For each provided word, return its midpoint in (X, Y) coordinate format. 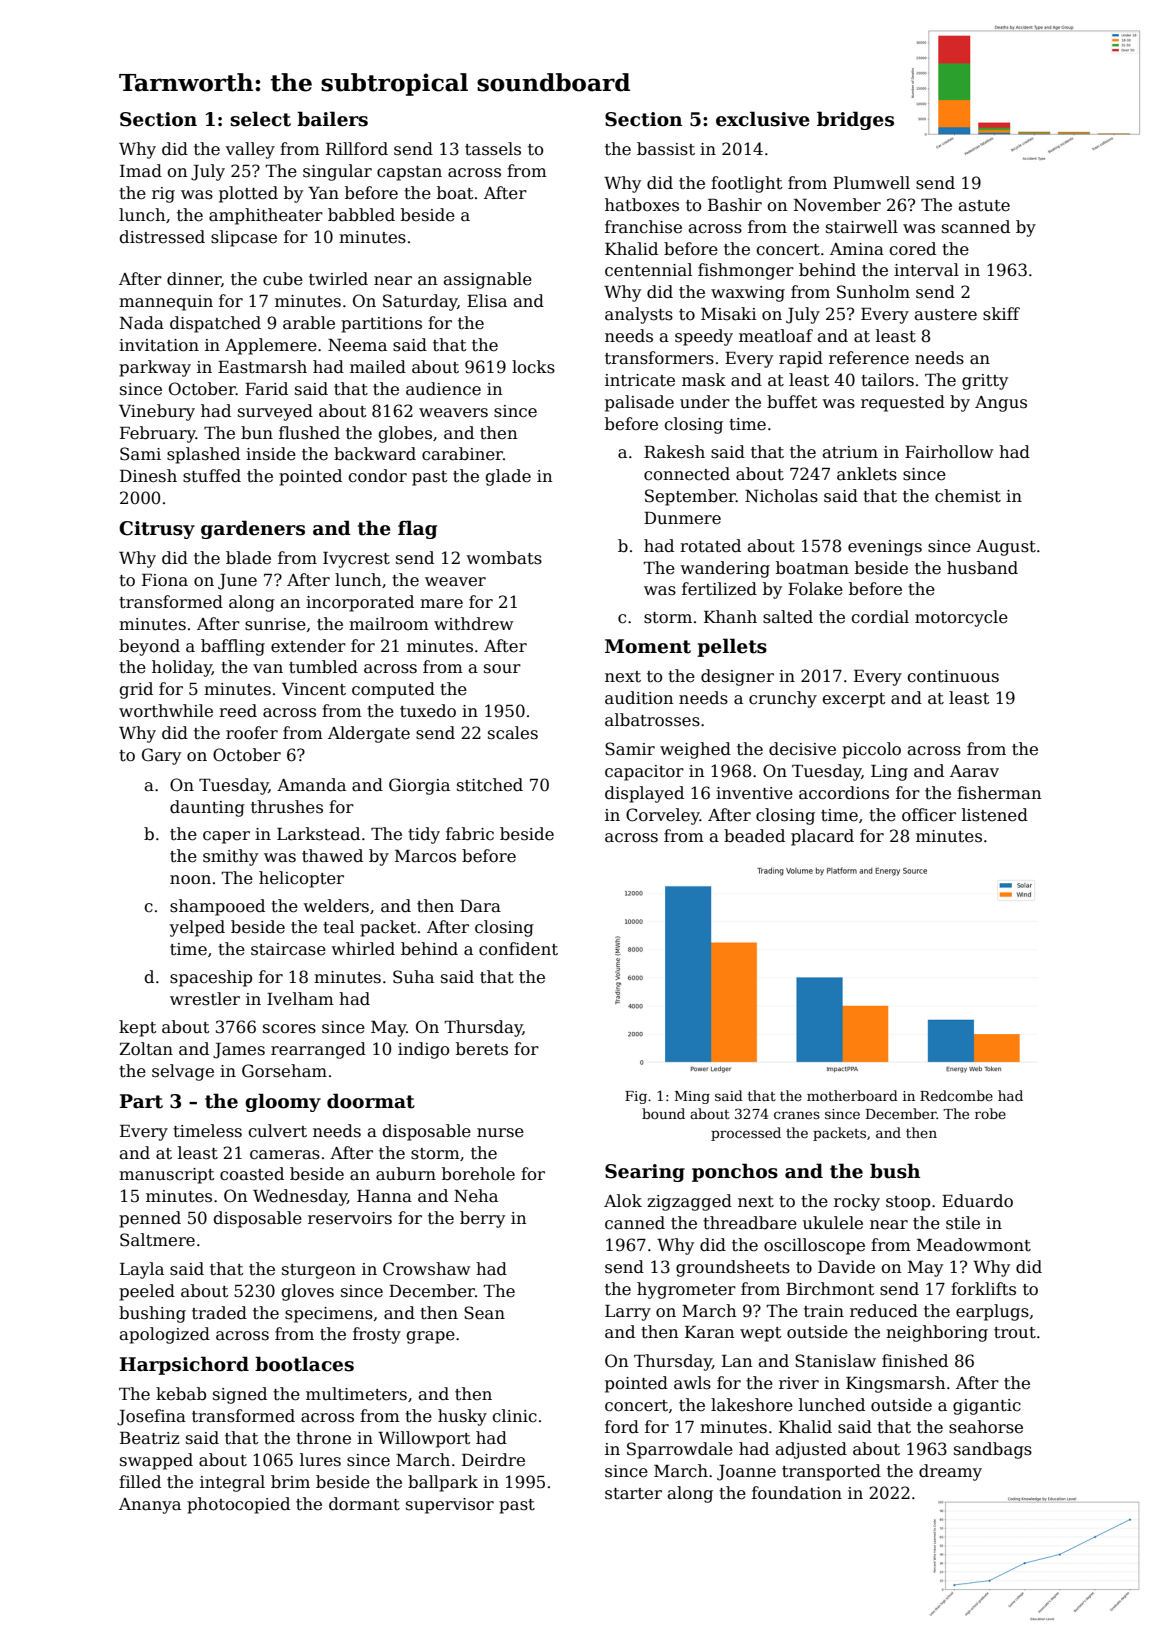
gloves (307, 1292)
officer (929, 815)
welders (336, 906)
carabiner (462, 454)
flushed (309, 433)
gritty (985, 382)
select (260, 119)
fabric (470, 834)
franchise (643, 227)
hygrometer (686, 1290)
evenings (885, 548)
